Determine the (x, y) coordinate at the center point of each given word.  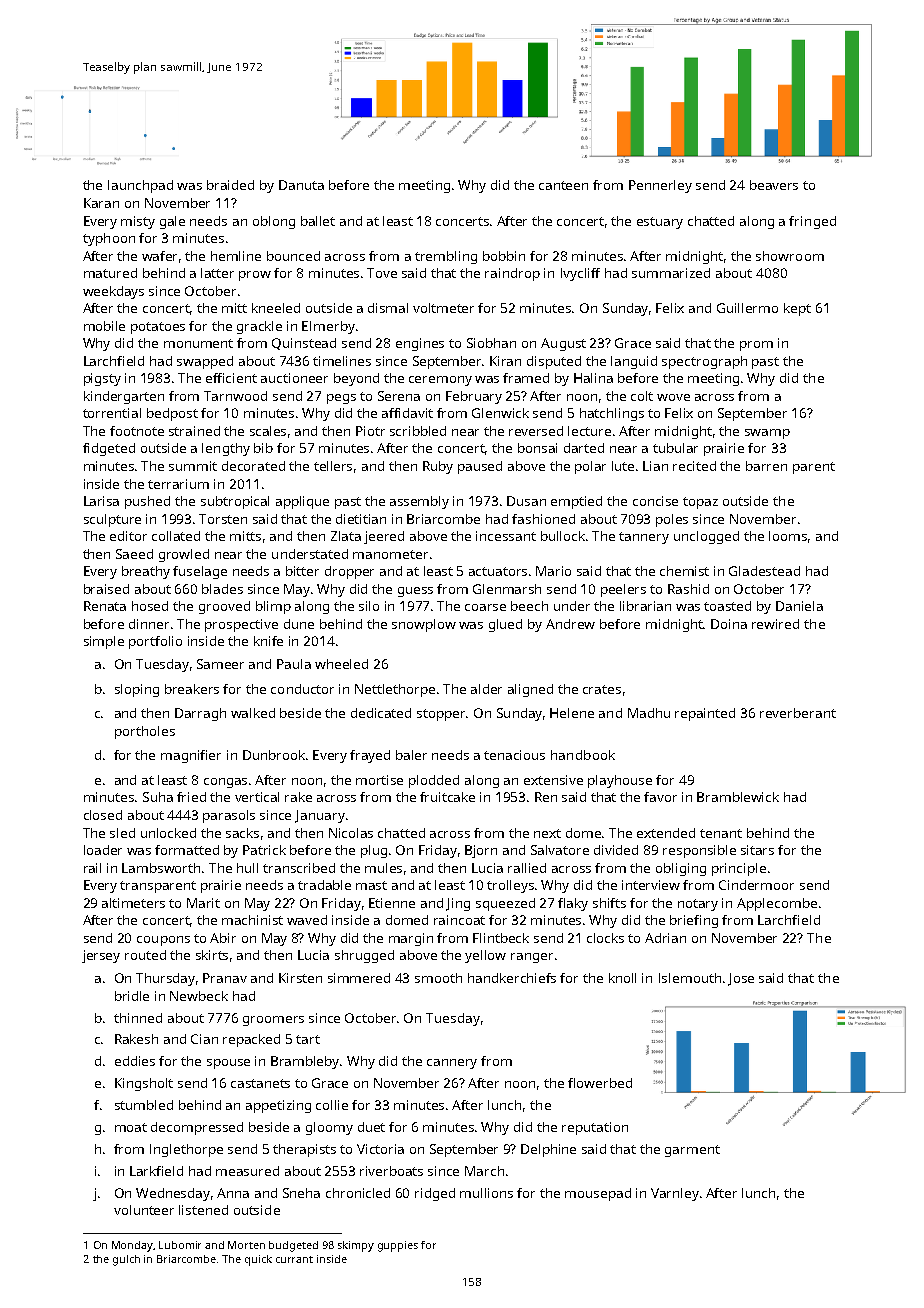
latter (217, 273)
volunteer (144, 1210)
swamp (767, 434)
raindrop (512, 274)
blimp (273, 607)
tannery (644, 538)
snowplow (424, 625)
